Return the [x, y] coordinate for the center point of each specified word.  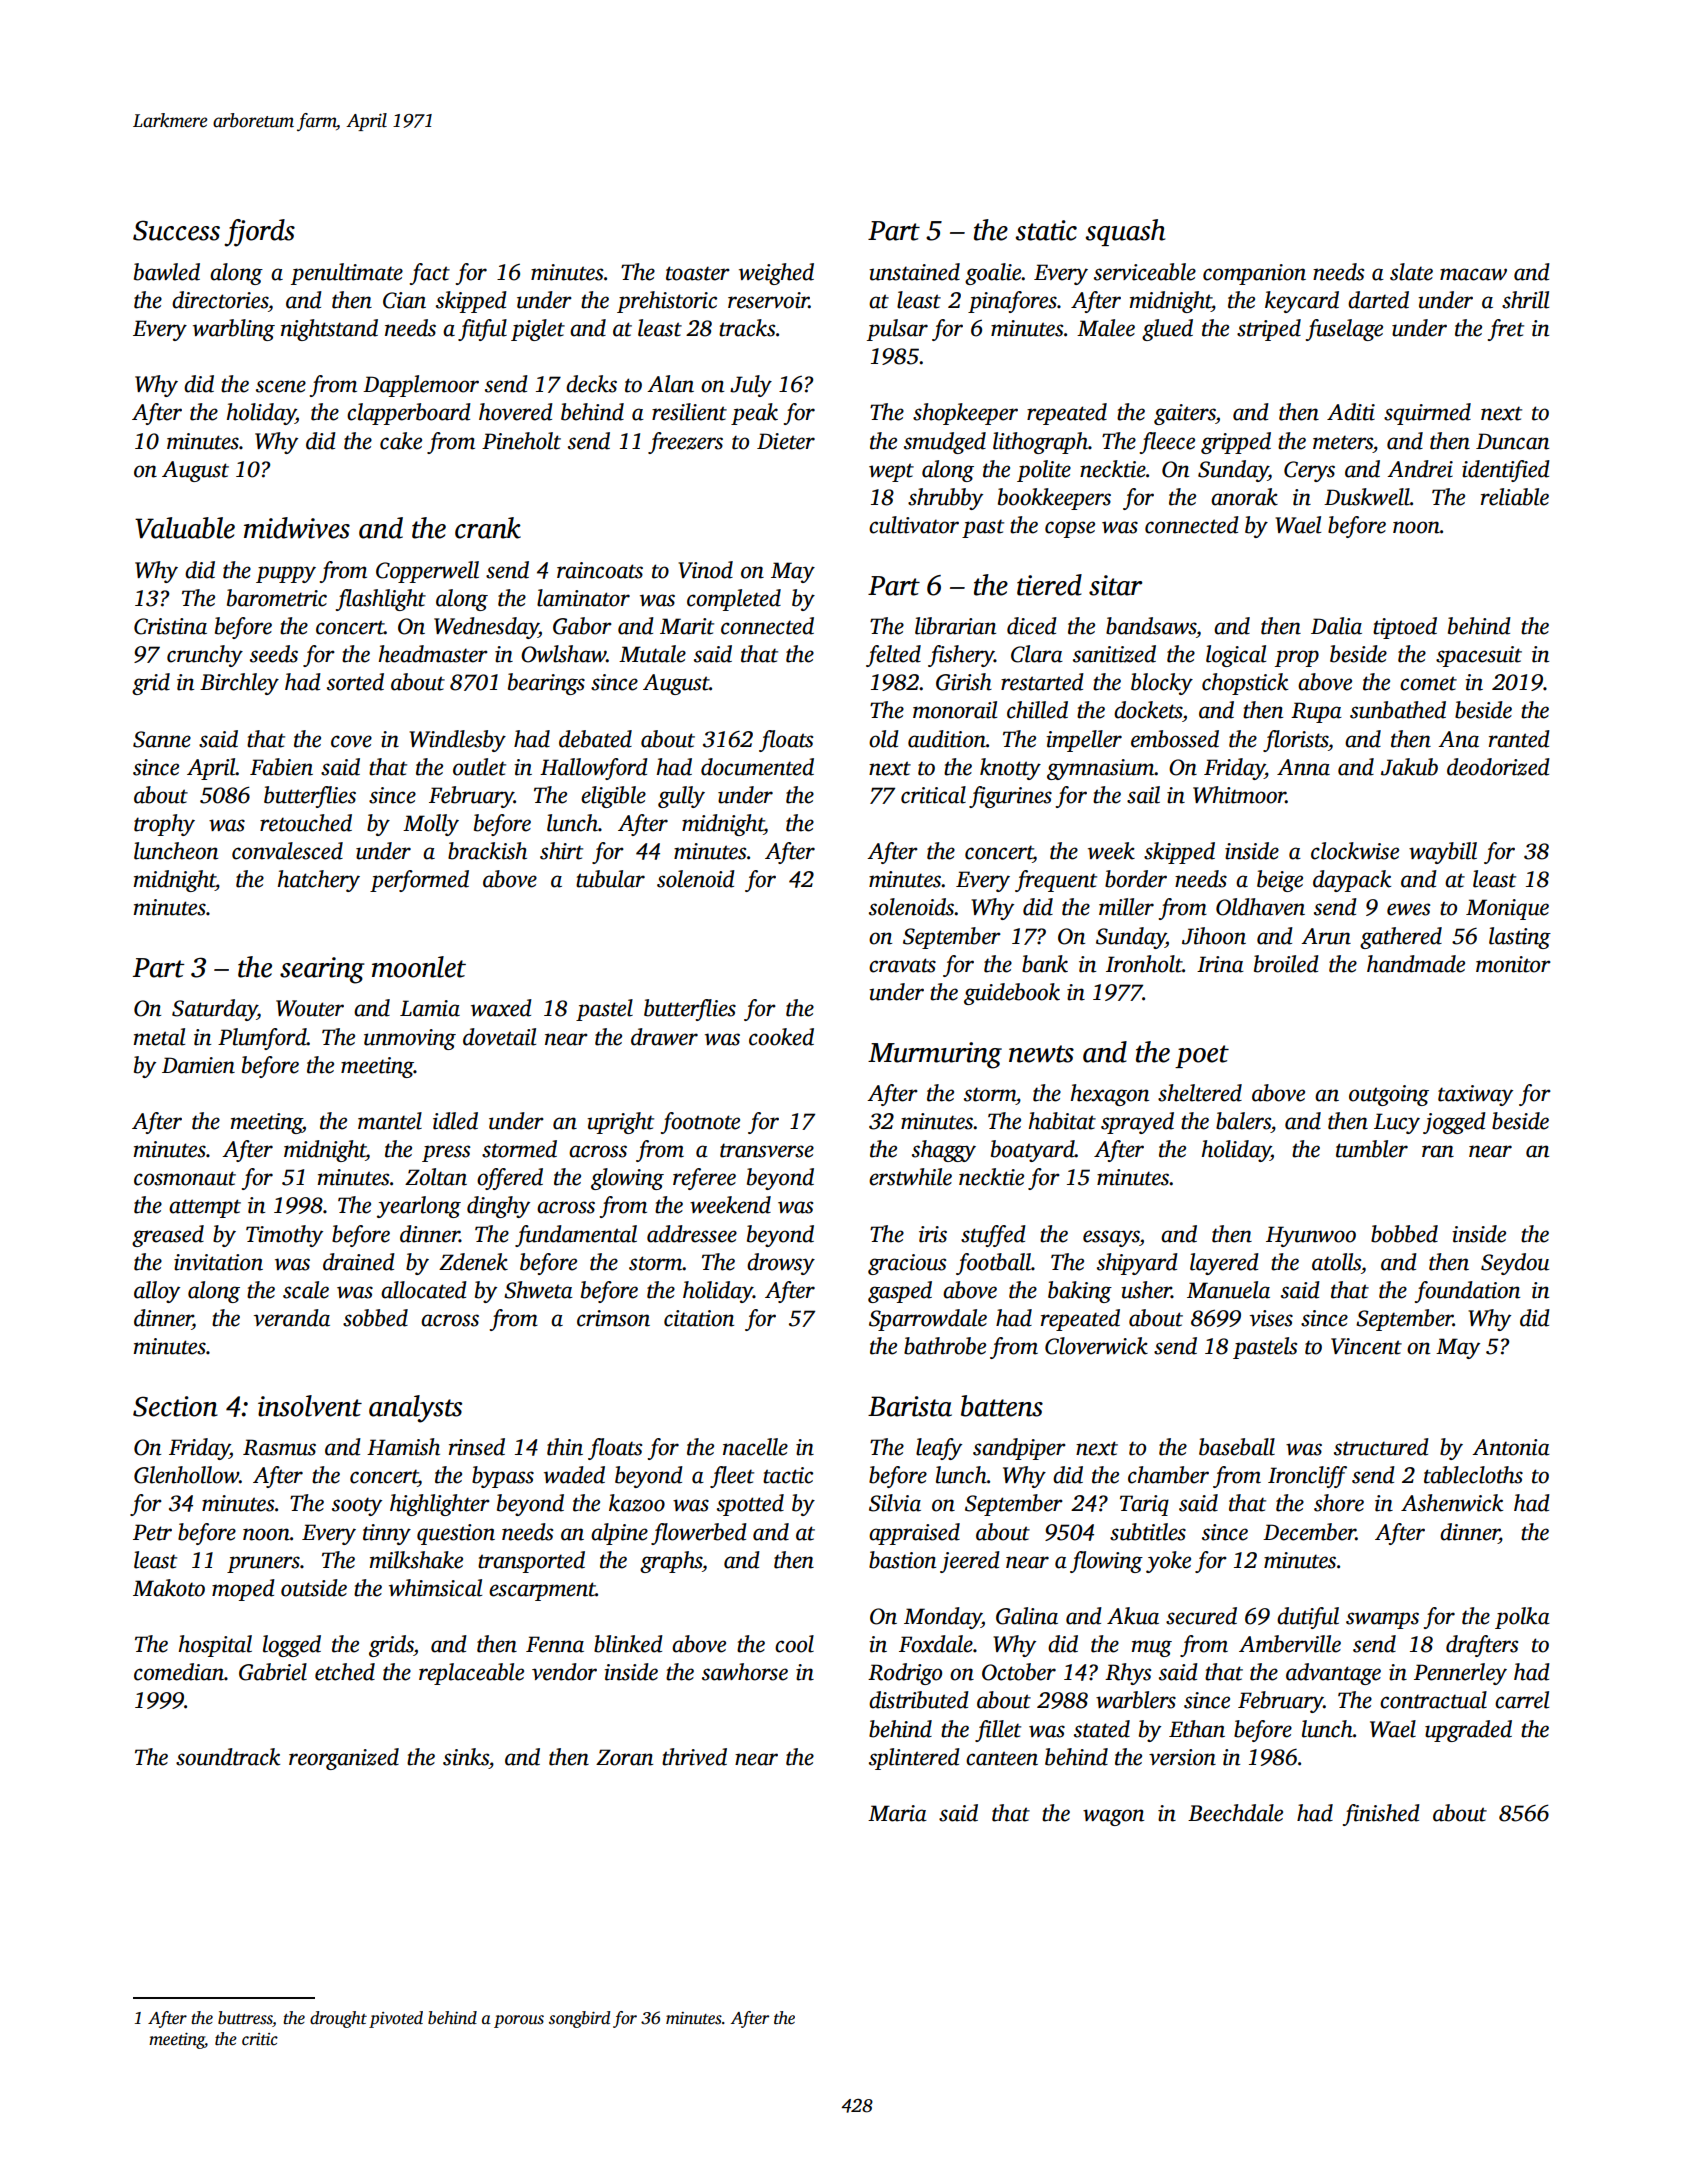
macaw [1473, 274]
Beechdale [1235, 1813]
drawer [664, 1037]
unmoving [410, 1039]
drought [338, 2019]
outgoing [1389, 1095]
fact [430, 274]
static [1046, 230]
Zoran [624, 1757]
